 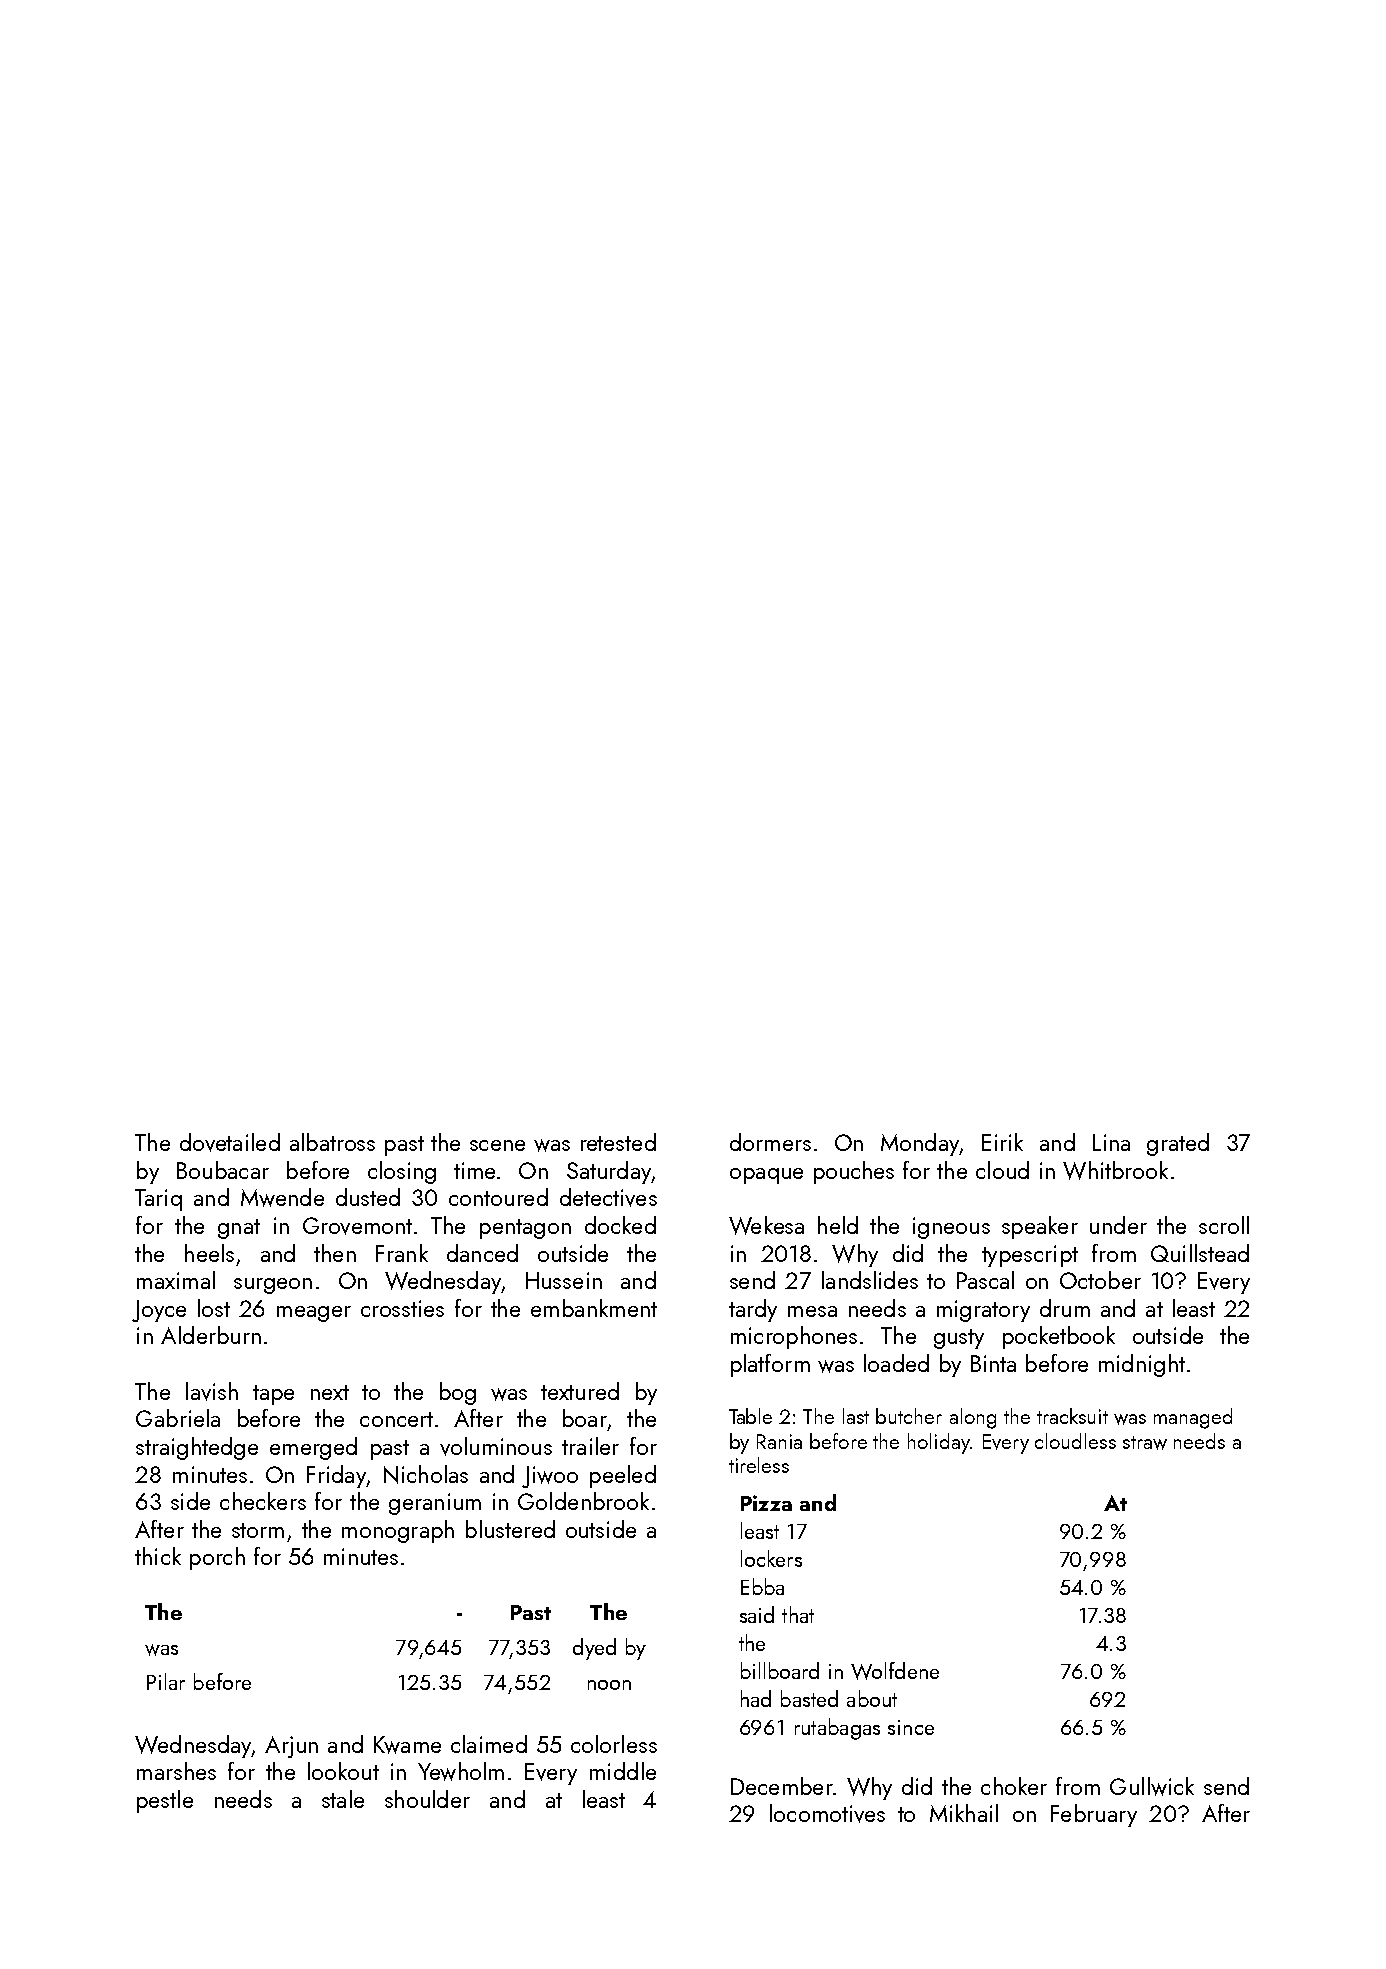 What do you see at coordinates (618, 1142) in the screenshot?
I see `retested` at bounding box center [618, 1142].
